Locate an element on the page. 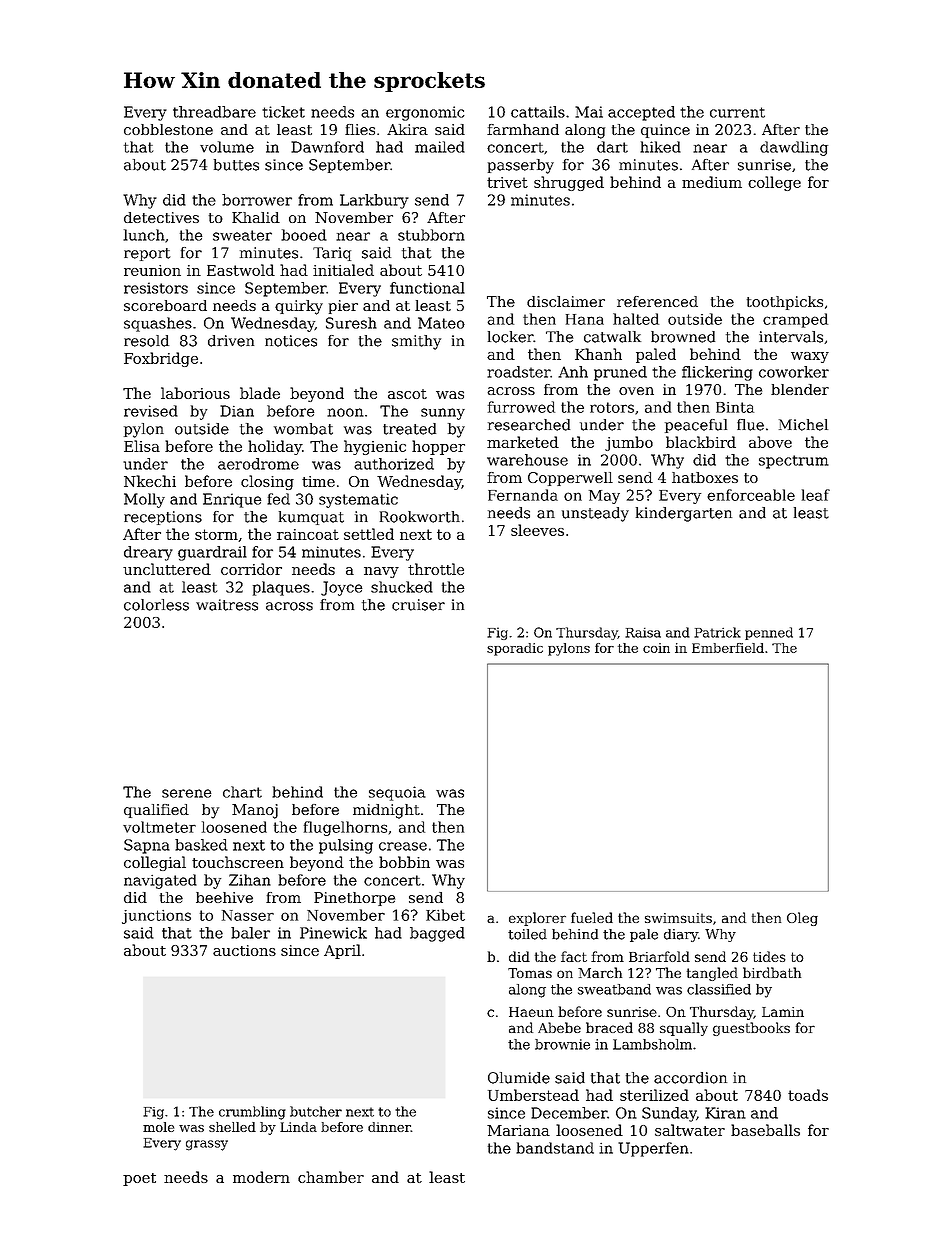 Image resolution: width=952 pixels, height=1233 pixels. modern is located at coordinates (261, 1177).
